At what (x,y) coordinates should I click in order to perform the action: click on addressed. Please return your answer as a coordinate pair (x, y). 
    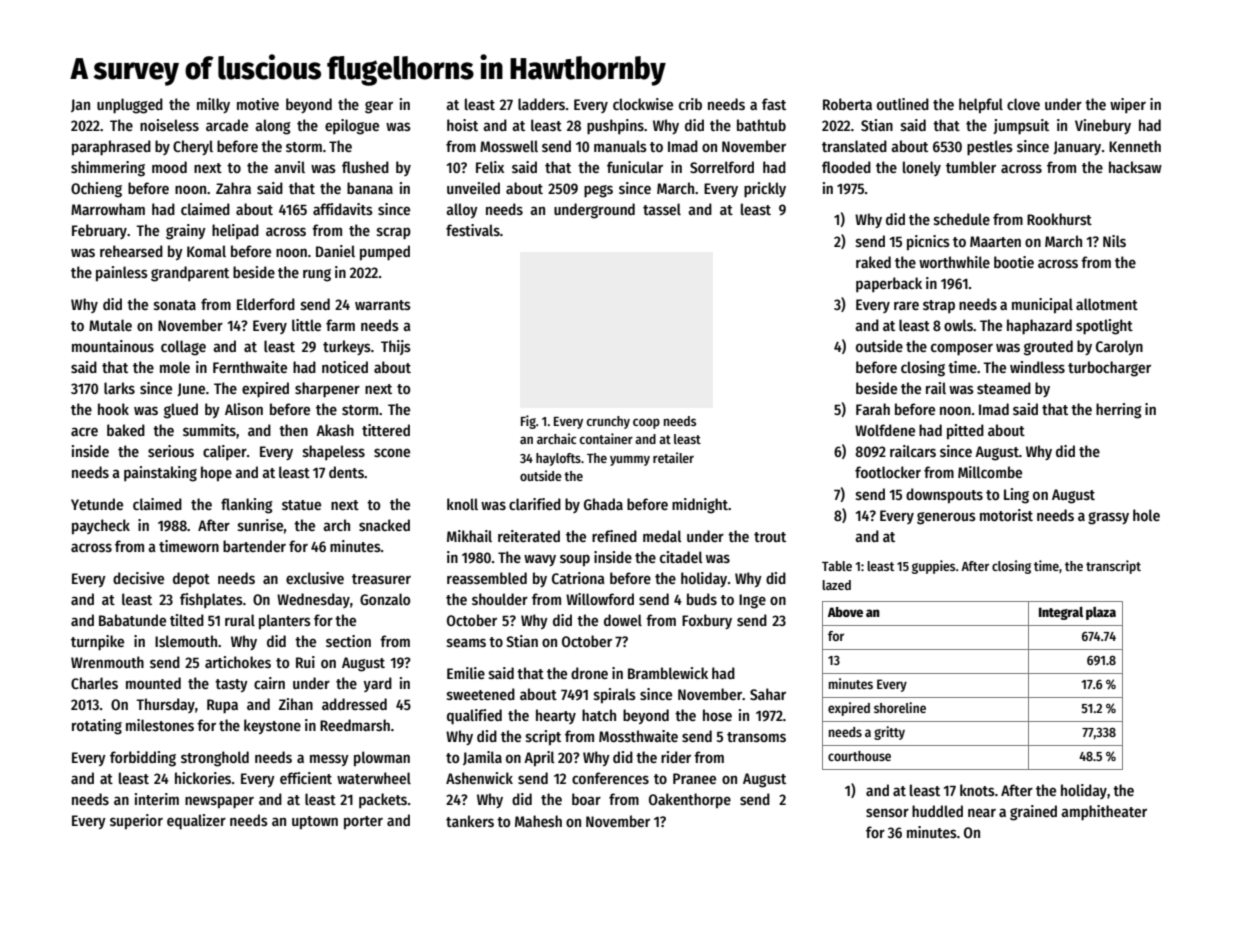
    Looking at the image, I should click on (354, 704).
